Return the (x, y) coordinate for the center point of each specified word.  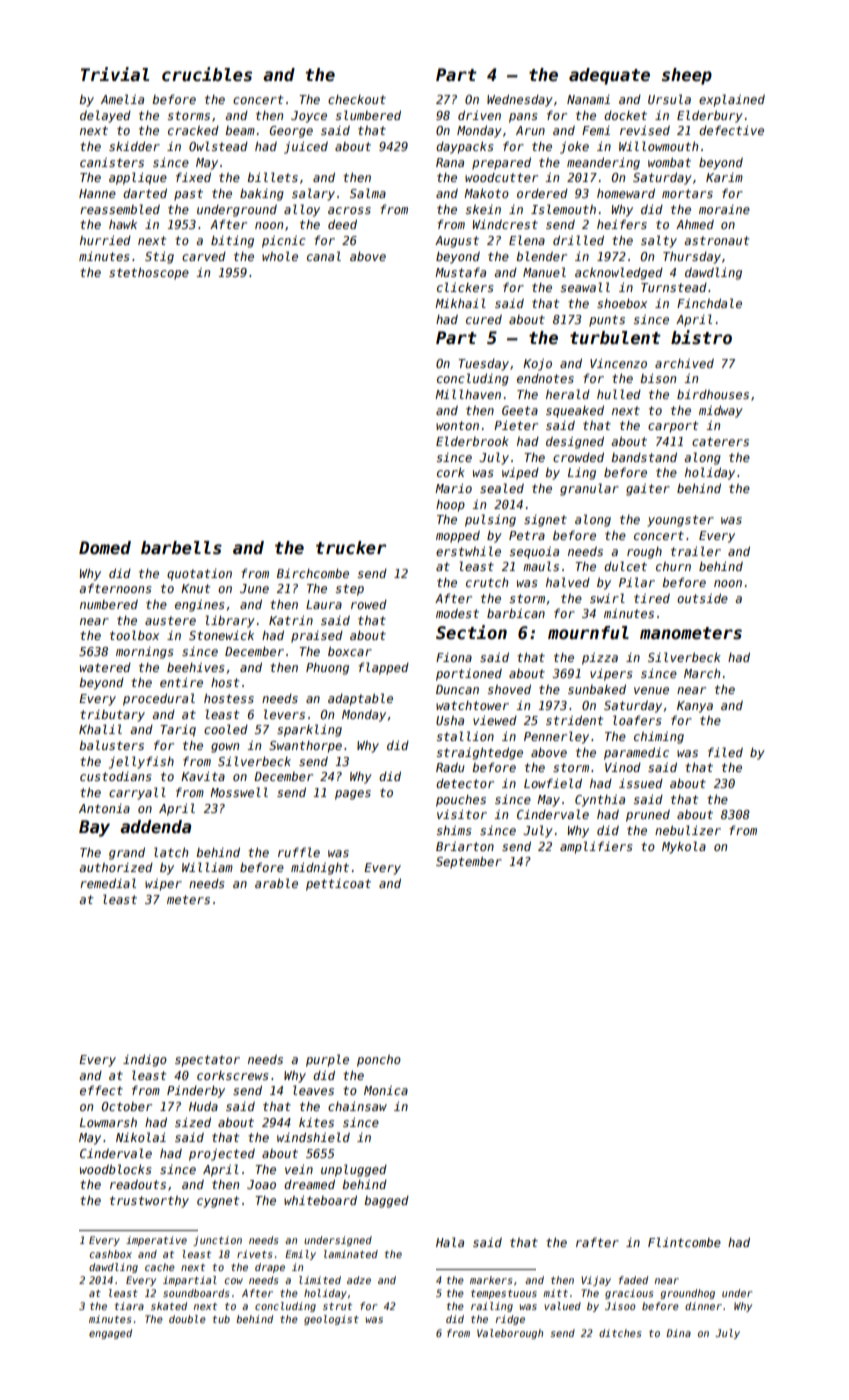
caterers (720, 441)
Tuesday (483, 365)
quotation (199, 575)
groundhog (687, 1294)
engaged (110, 1334)
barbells (181, 548)
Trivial (115, 74)
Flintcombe (684, 1242)
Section (471, 632)
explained (732, 100)
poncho (379, 1061)
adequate (609, 76)
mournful (588, 633)
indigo (145, 1060)
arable (276, 883)
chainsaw (357, 1106)
